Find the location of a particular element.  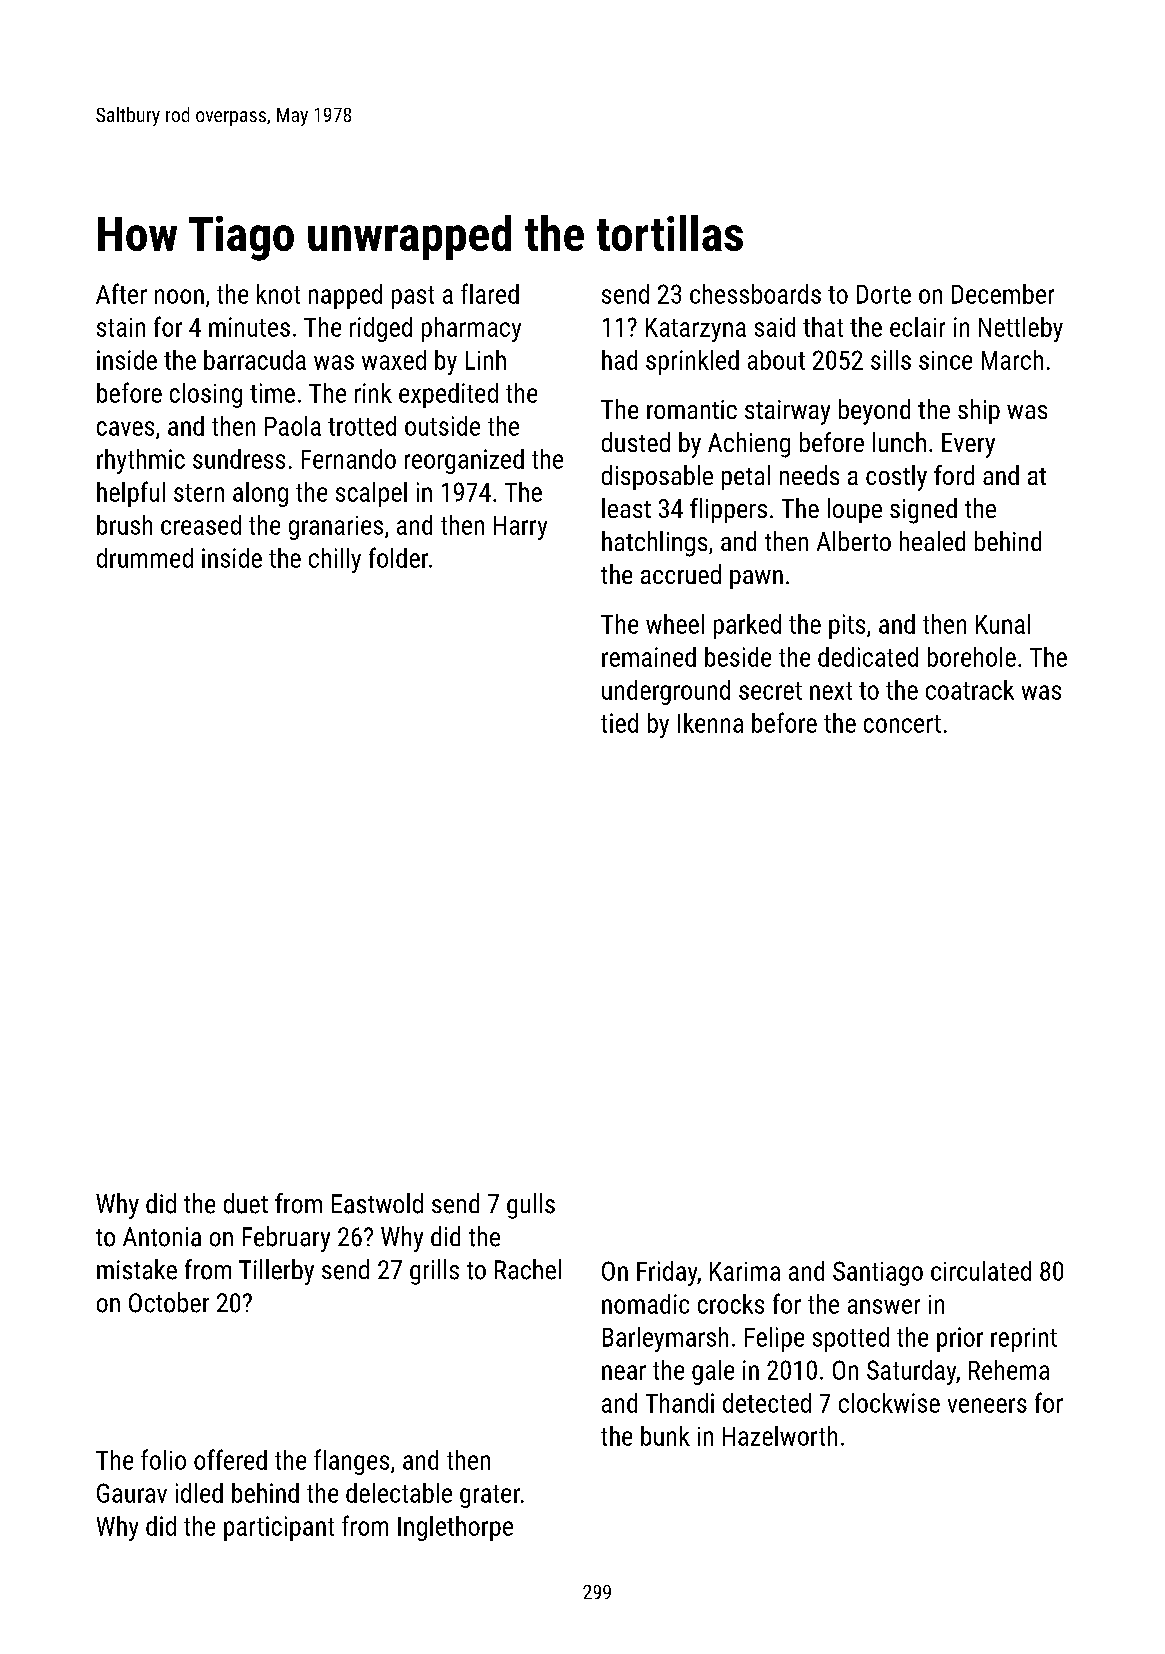

circulated is located at coordinates (981, 1271).
